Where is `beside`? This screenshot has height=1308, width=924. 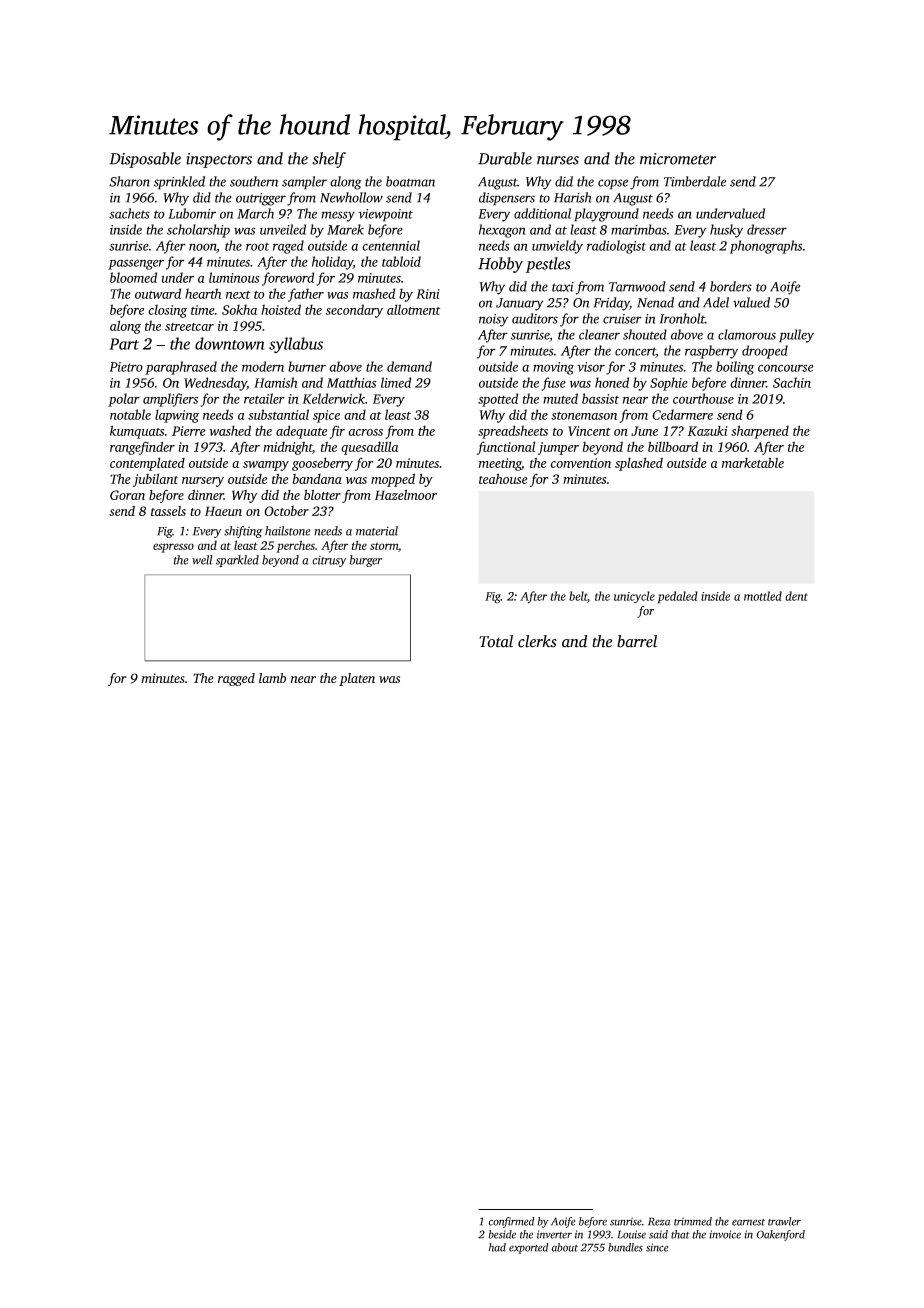 beside is located at coordinates (502, 1234).
